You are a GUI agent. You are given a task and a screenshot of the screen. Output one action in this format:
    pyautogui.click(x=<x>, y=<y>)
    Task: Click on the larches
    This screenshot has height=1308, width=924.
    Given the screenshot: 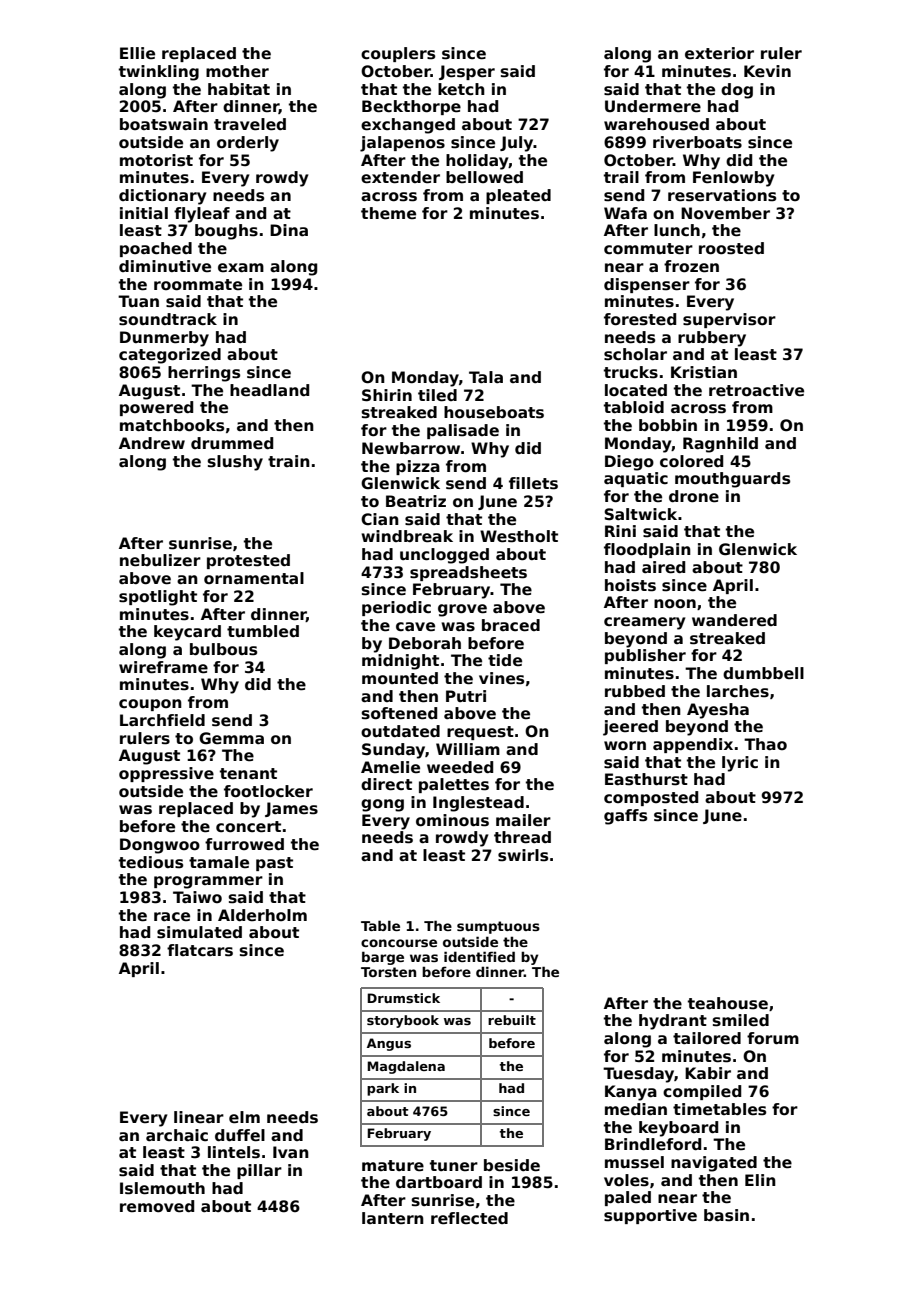 What is the action you would take?
    pyautogui.click(x=738, y=691)
